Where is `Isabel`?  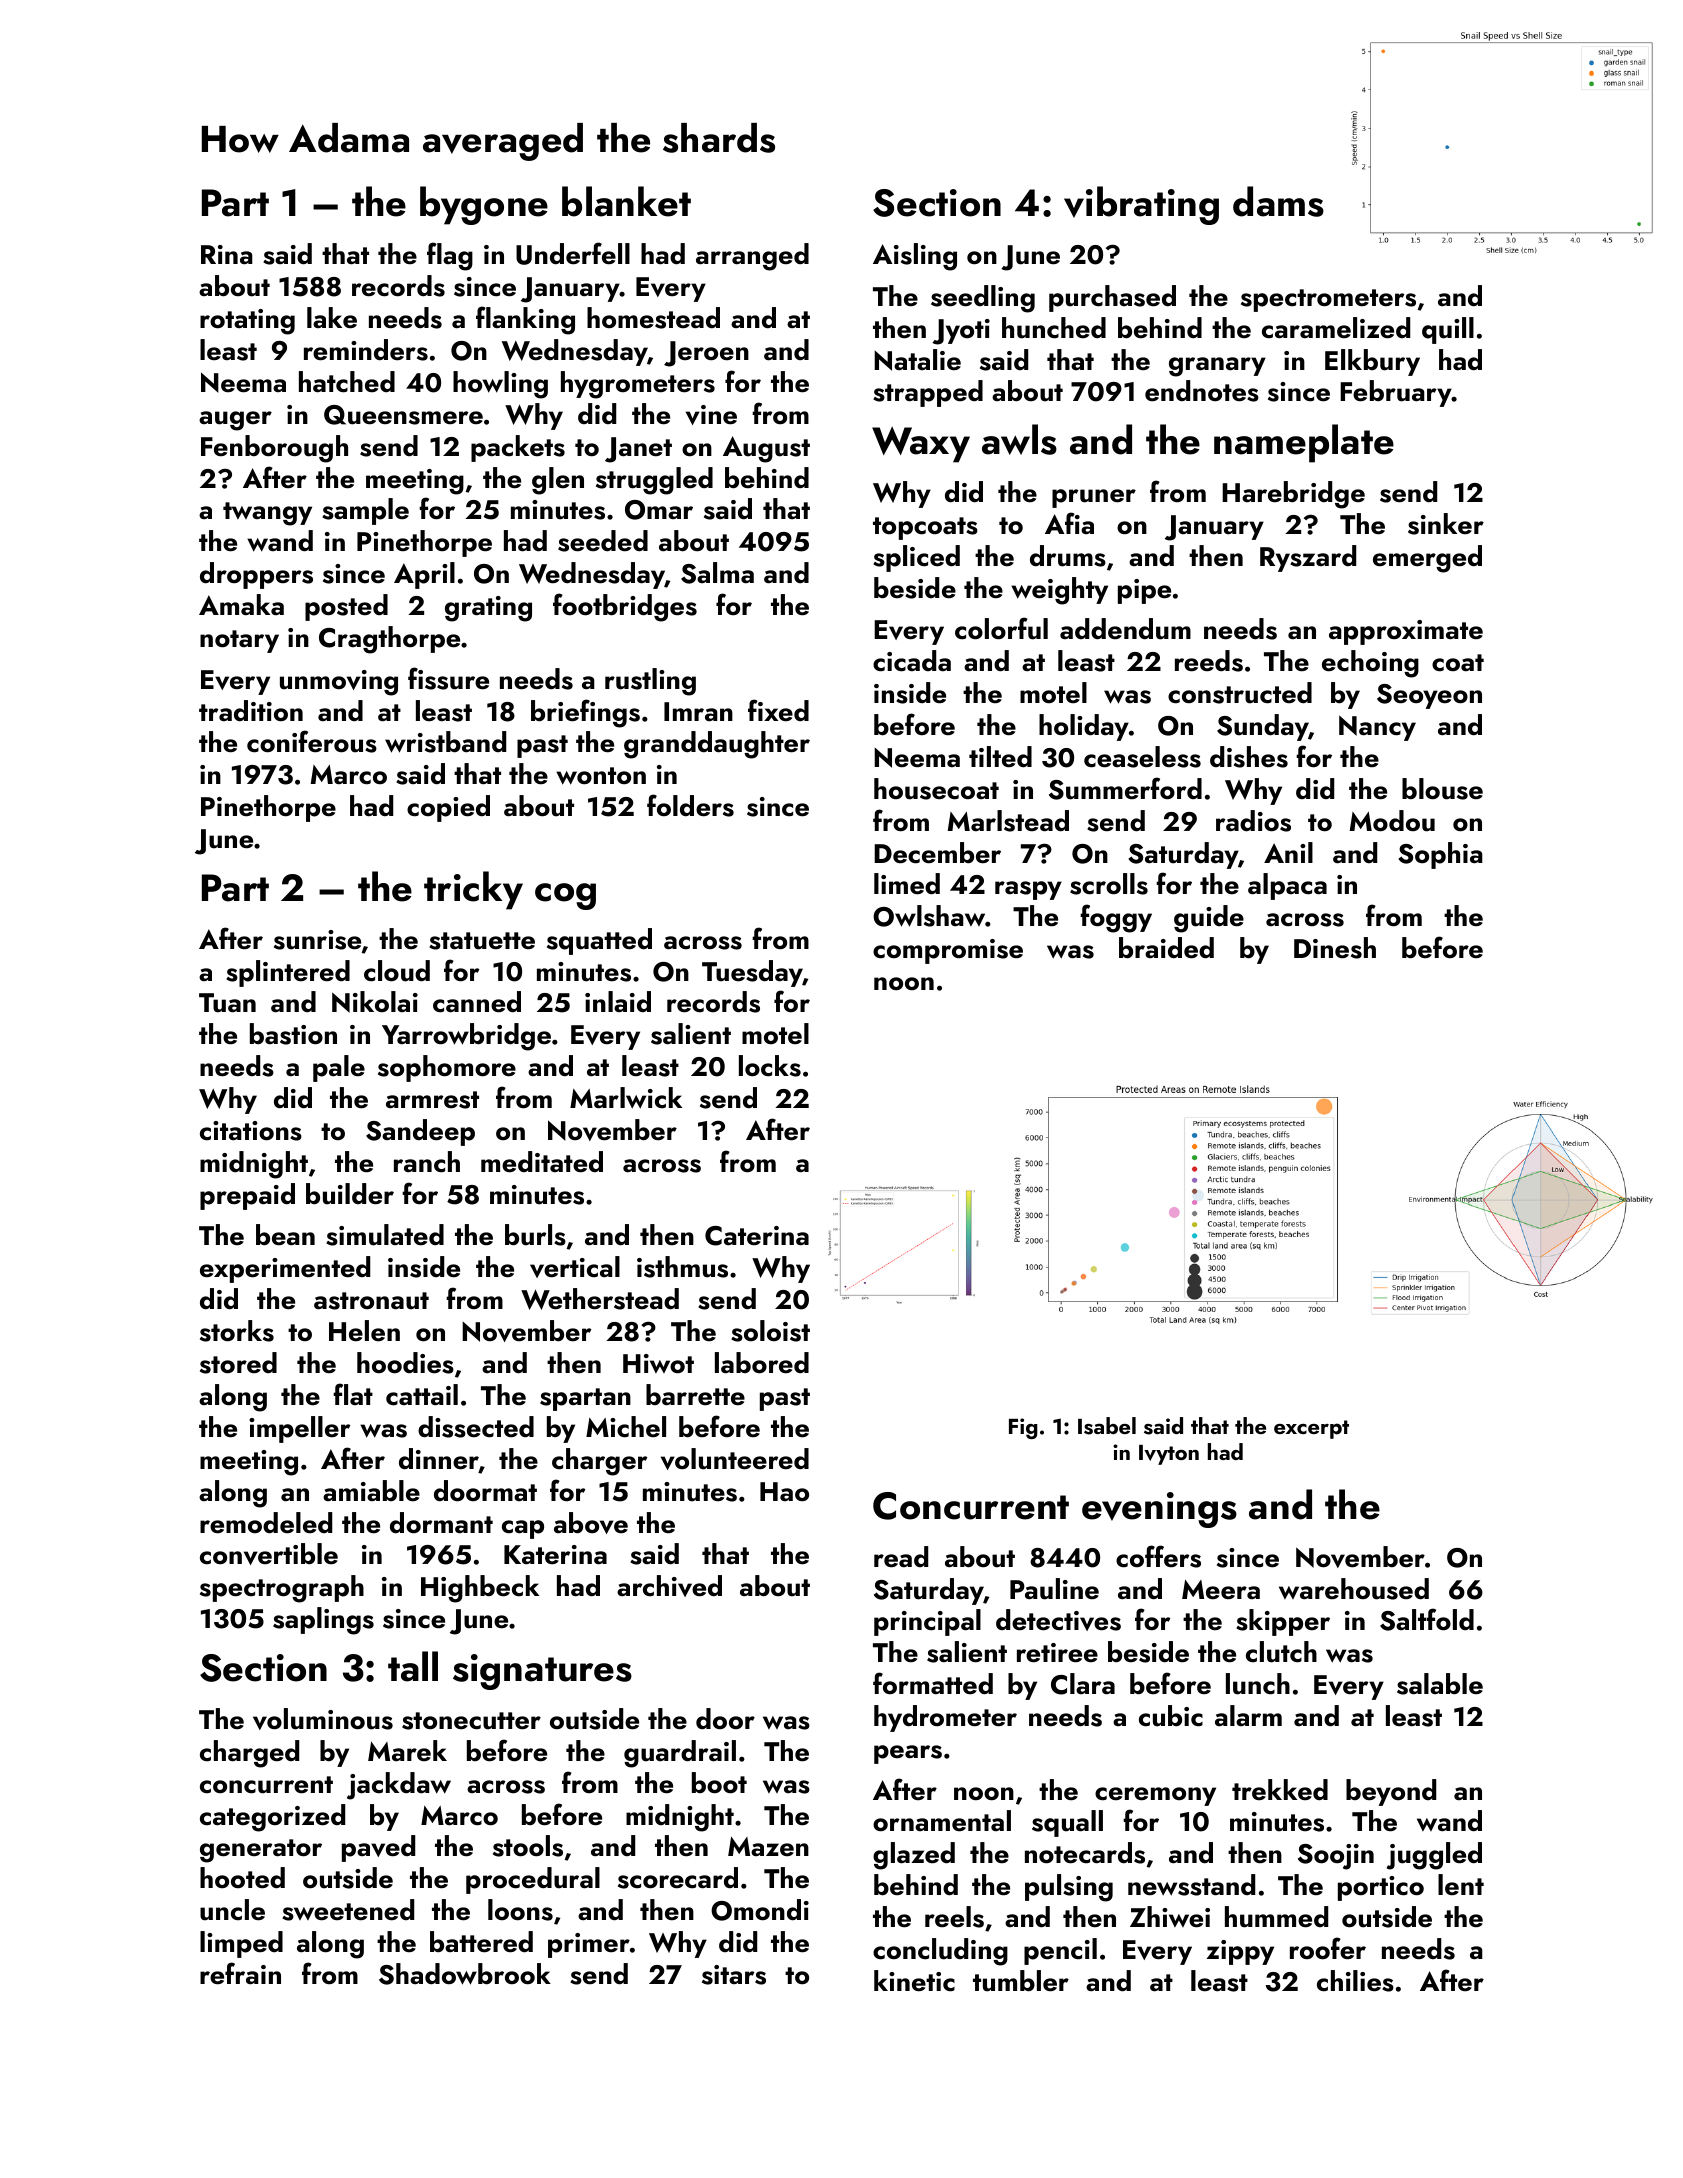 Isabel is located at coordinates (1107, 1426).
